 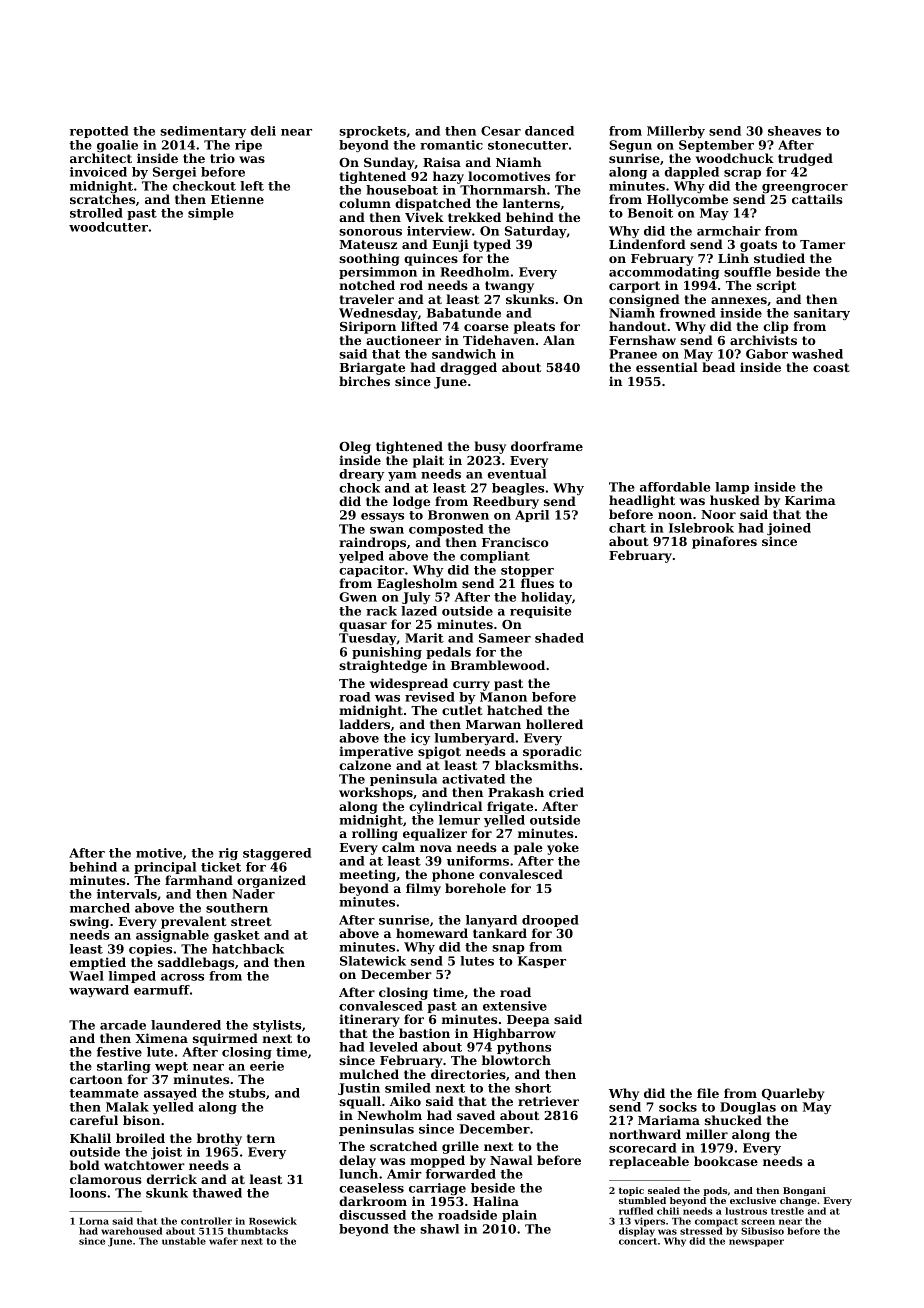 I want to click on September, so click(x=716, y=146).
